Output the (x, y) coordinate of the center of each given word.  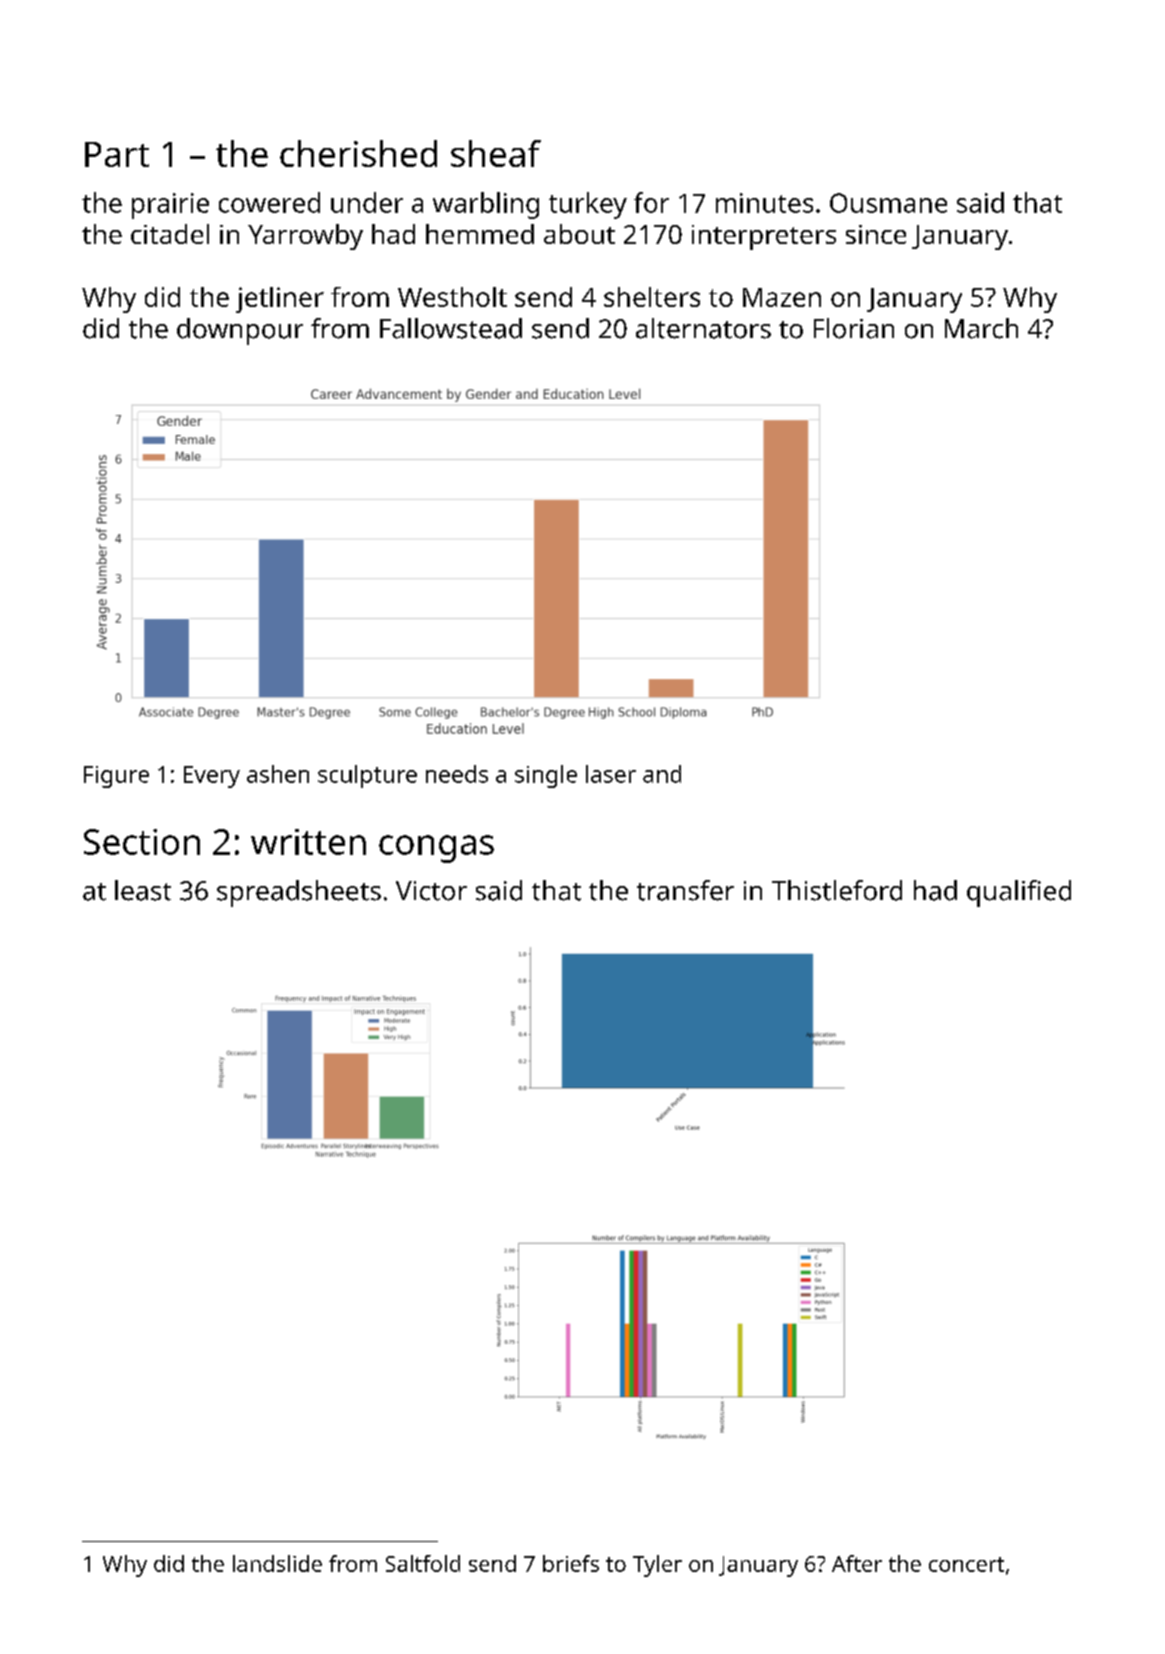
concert (966, 1564)
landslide (277, 1563)
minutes (764, 203)
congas (436, 849)
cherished (358, 153)
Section (142, 842)
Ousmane (888, 203)
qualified (1019, 893)
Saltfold (423, 1563)
